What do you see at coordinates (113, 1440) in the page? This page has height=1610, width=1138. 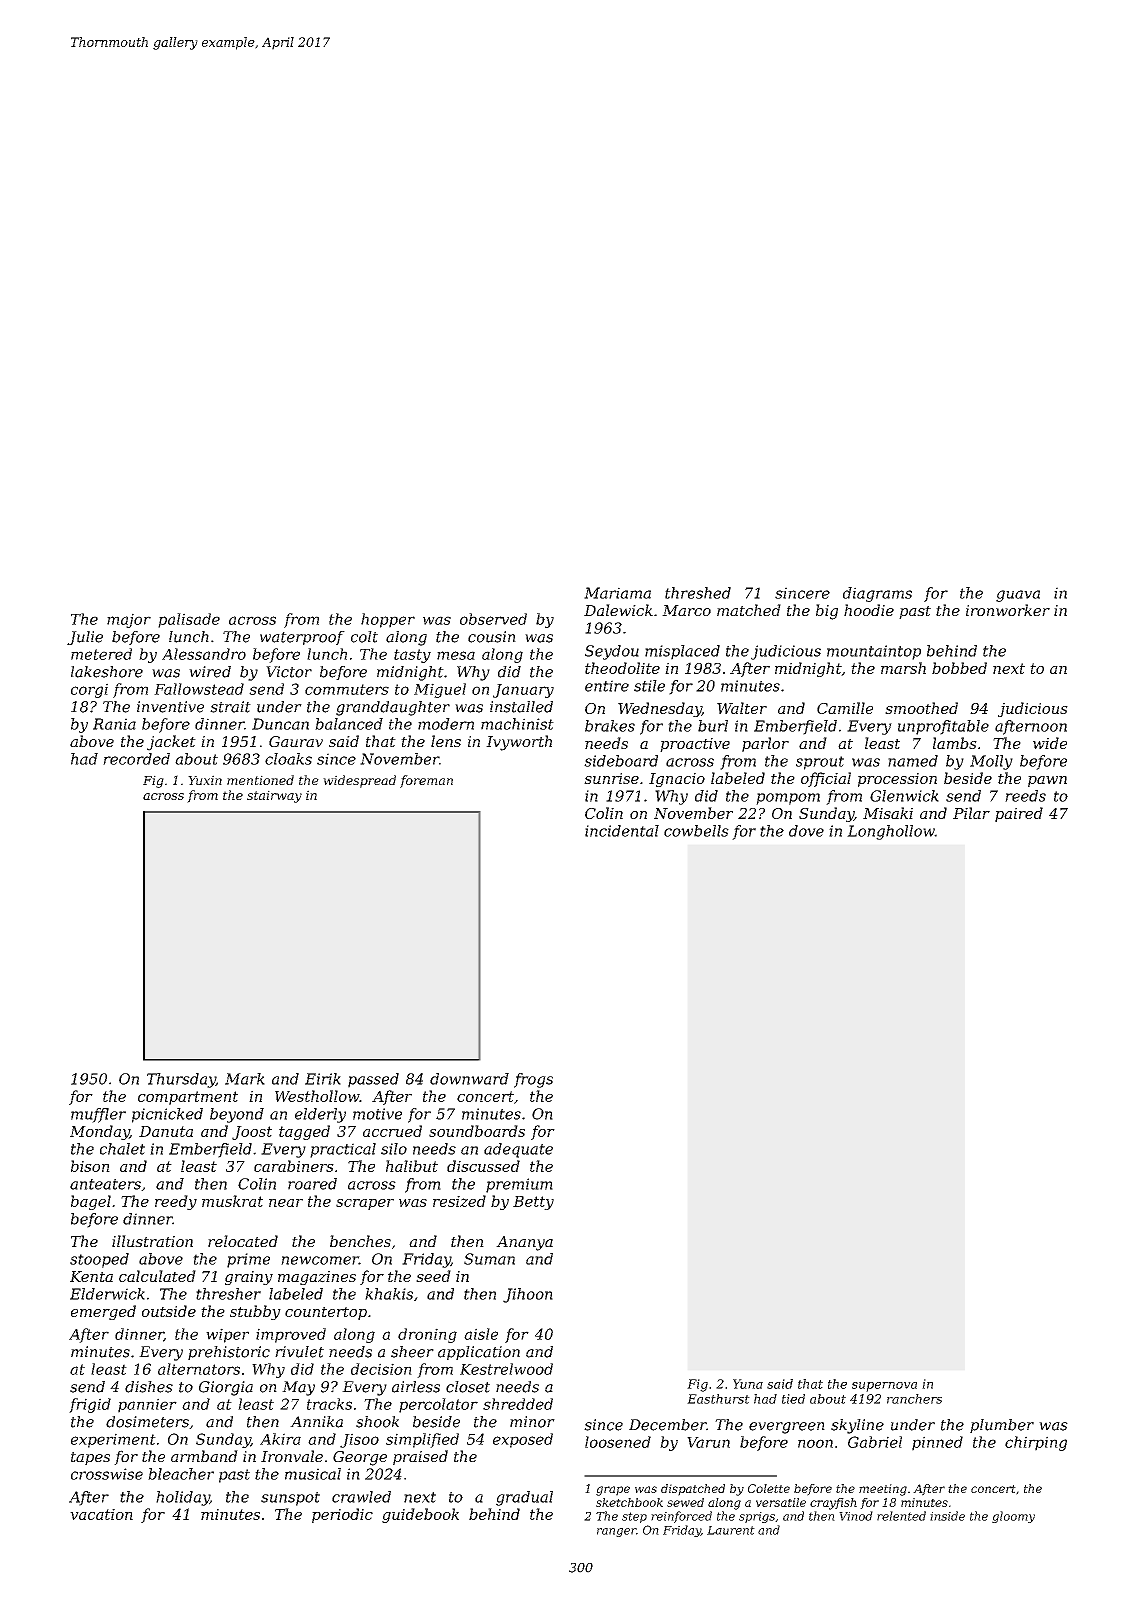 I see `experiment` at bounding box center [113, 1440].
